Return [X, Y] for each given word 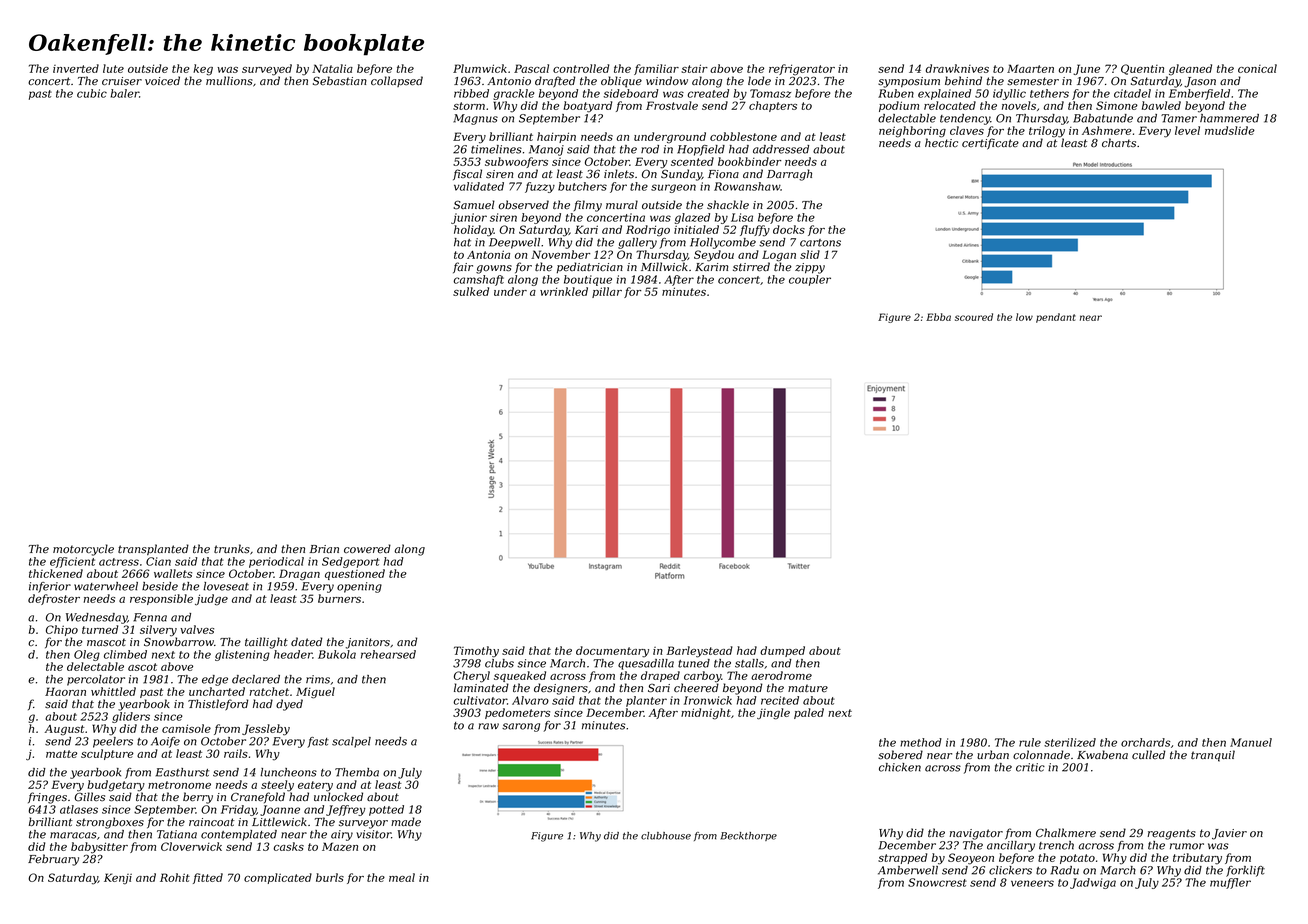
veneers [1032, 883]
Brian [324, 549]
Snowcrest [937, 882]
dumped [782, 651]
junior [469, 218]
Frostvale [672, 105]
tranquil [1213, 756]
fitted [208, 878]
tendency [965, 119]
